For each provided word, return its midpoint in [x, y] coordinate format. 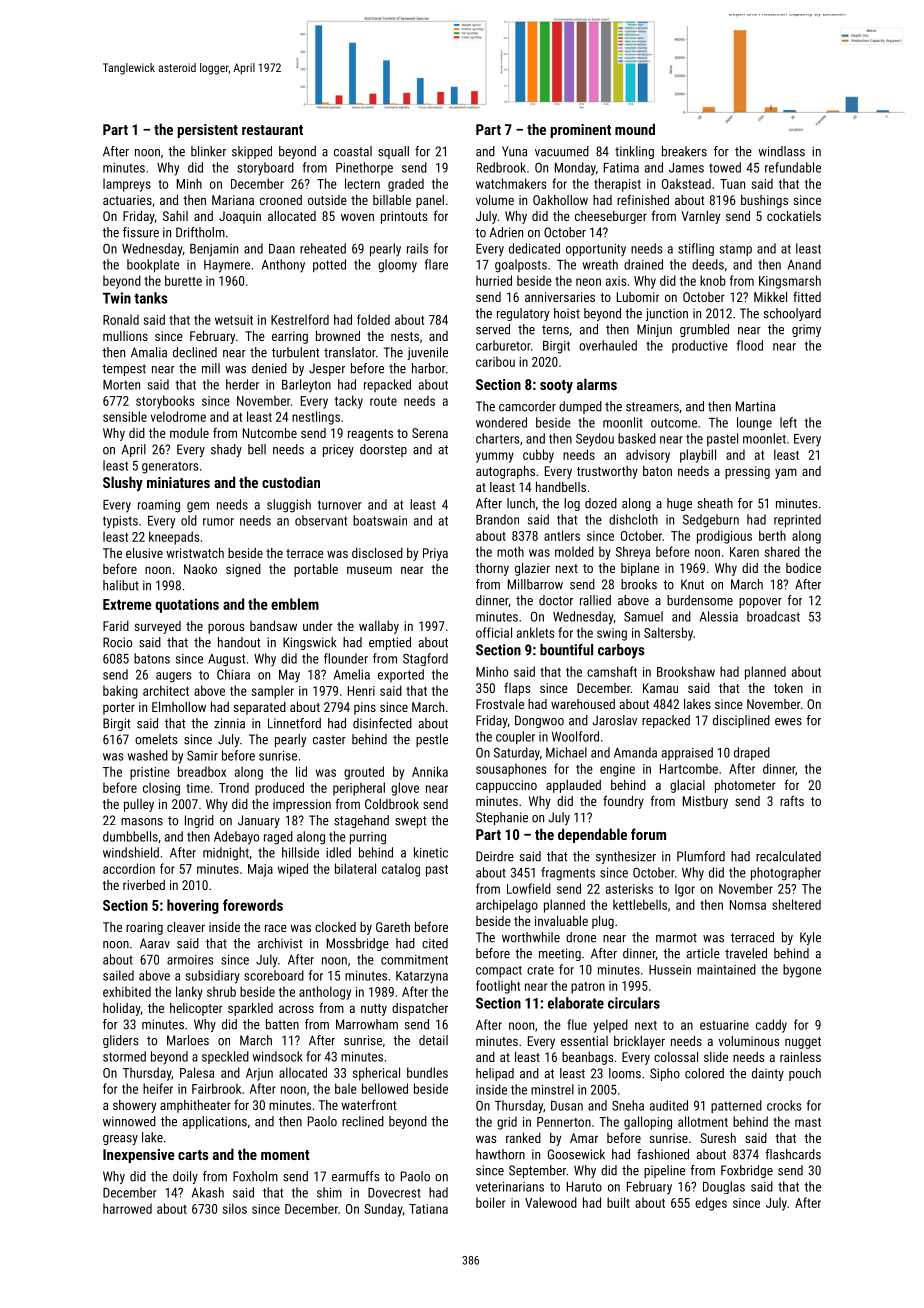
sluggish [289, 506]
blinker [208, 151]
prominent [581, 131]
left [788, 422]
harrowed [127, 1208]
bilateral [355, 868]
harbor [429, 368]
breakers [684, 151]
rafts [792, 800]
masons [142, 822]
